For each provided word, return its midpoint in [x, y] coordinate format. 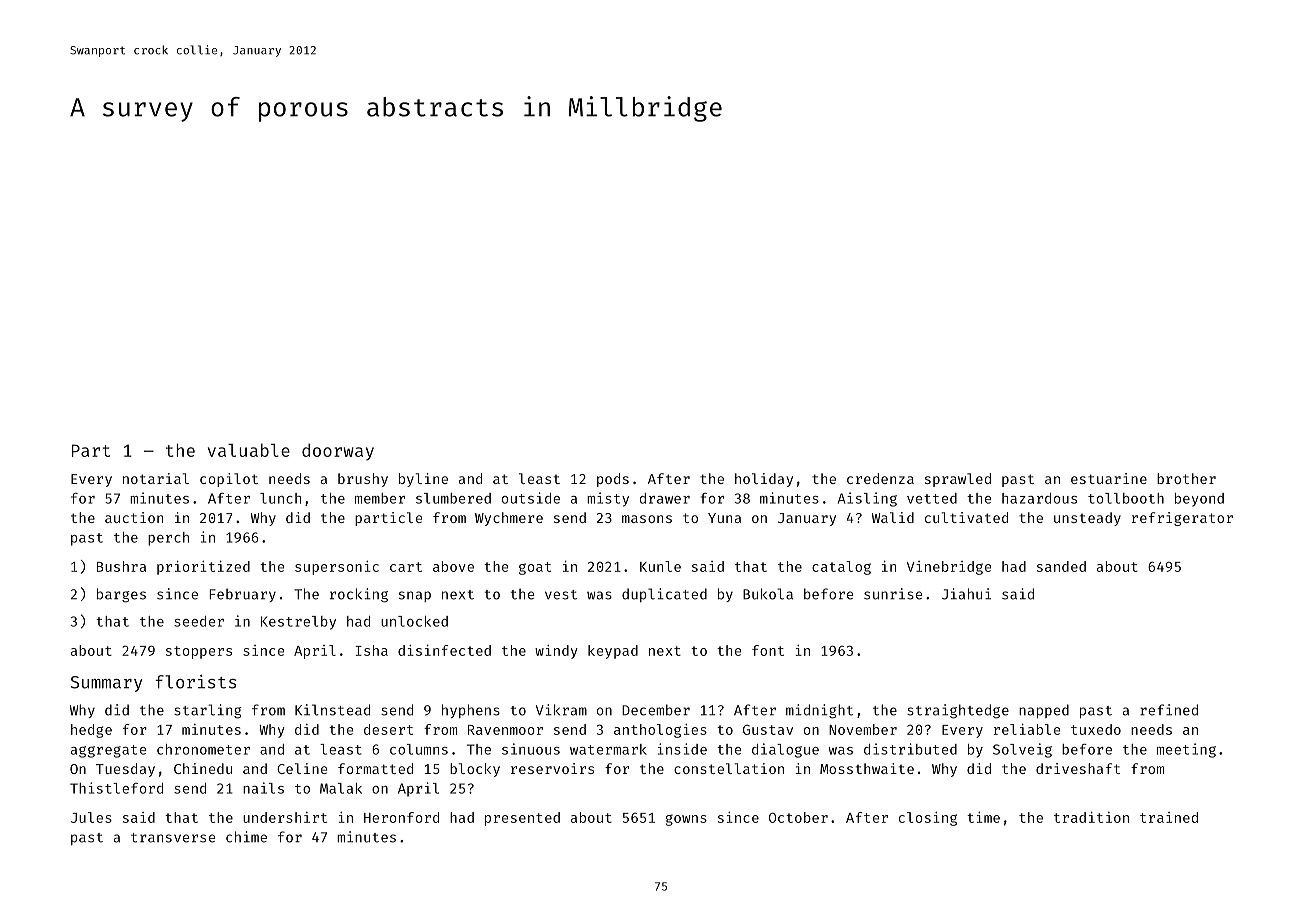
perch [168, 539]
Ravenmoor [505, 730]
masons [647, 519]
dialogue [785, 750]
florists [195, 682]
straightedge [958, 711]
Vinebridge [949, 568]
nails [263, 788]
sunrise [893, 594]
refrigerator [1182, 519]
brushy [363, 480]
